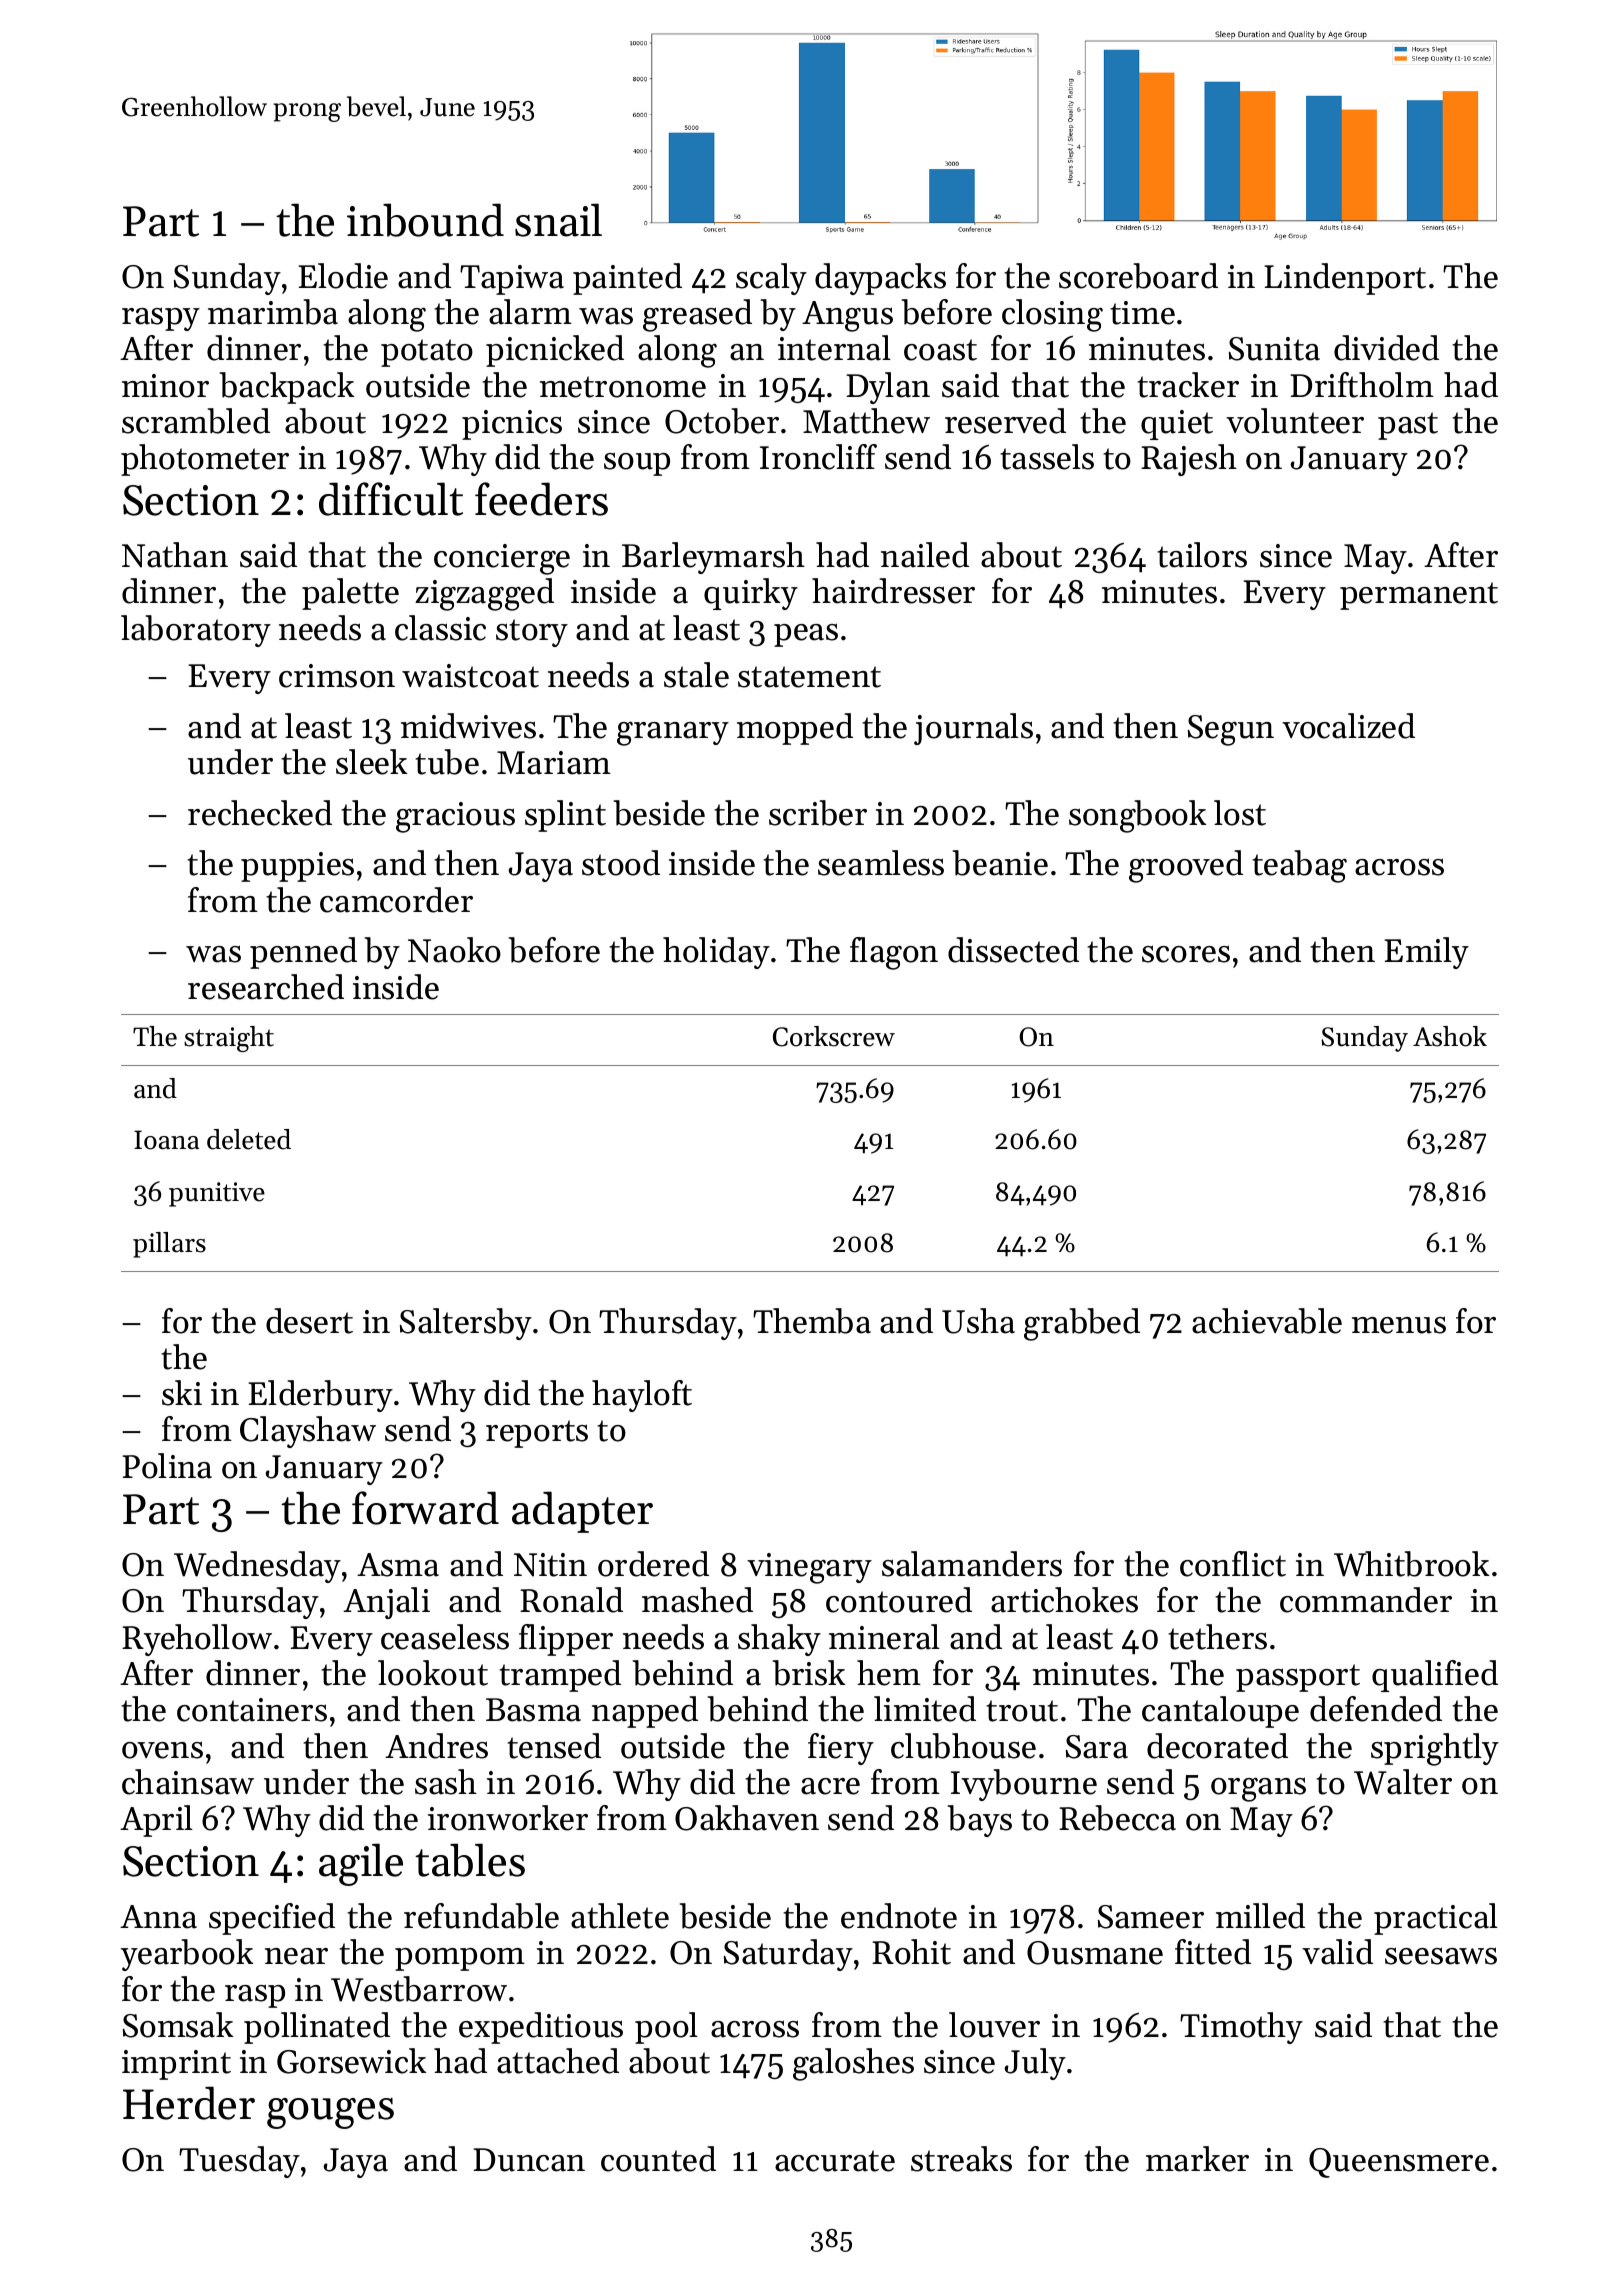 This image has width=1620, height=2292. Describe the element at coordinates (308, 1432) in the image. I see `Clayshaw` at that location.
